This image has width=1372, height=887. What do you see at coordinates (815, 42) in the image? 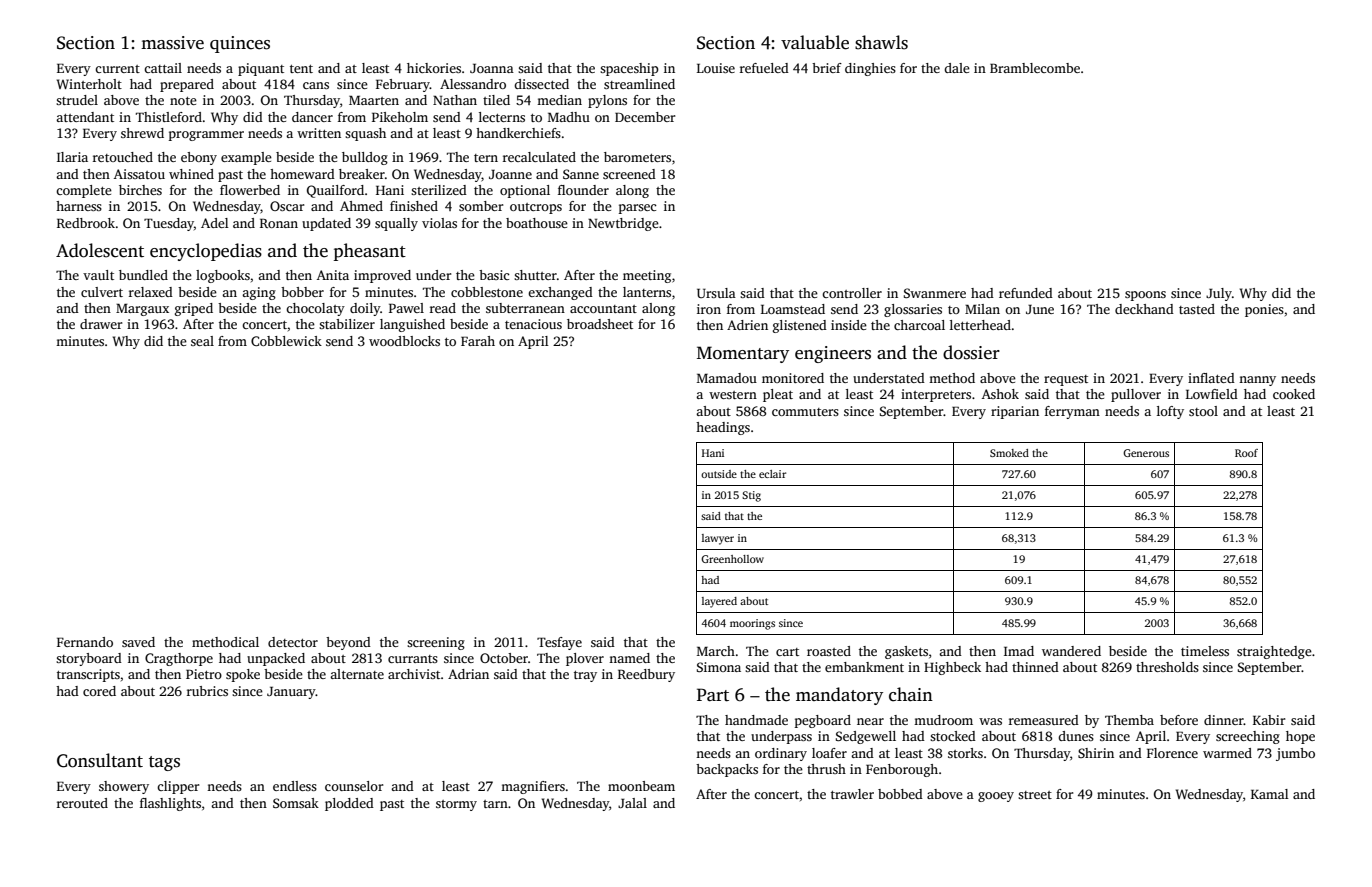
I see `valuable` at bounding box center [815, 42].
